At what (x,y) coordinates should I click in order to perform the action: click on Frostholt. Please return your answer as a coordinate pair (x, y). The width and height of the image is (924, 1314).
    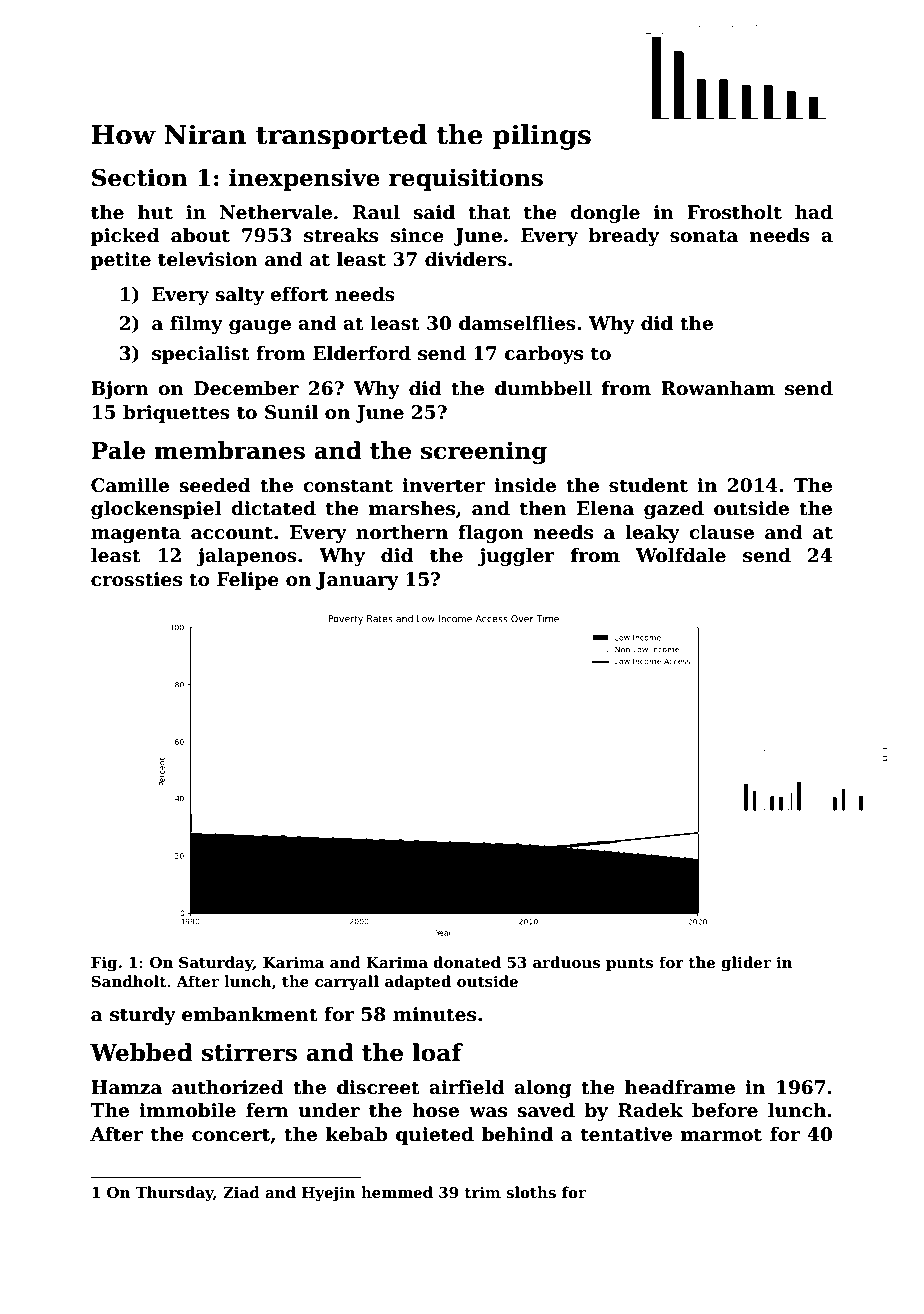
    Looking at the image, I should click on (734, 212).
